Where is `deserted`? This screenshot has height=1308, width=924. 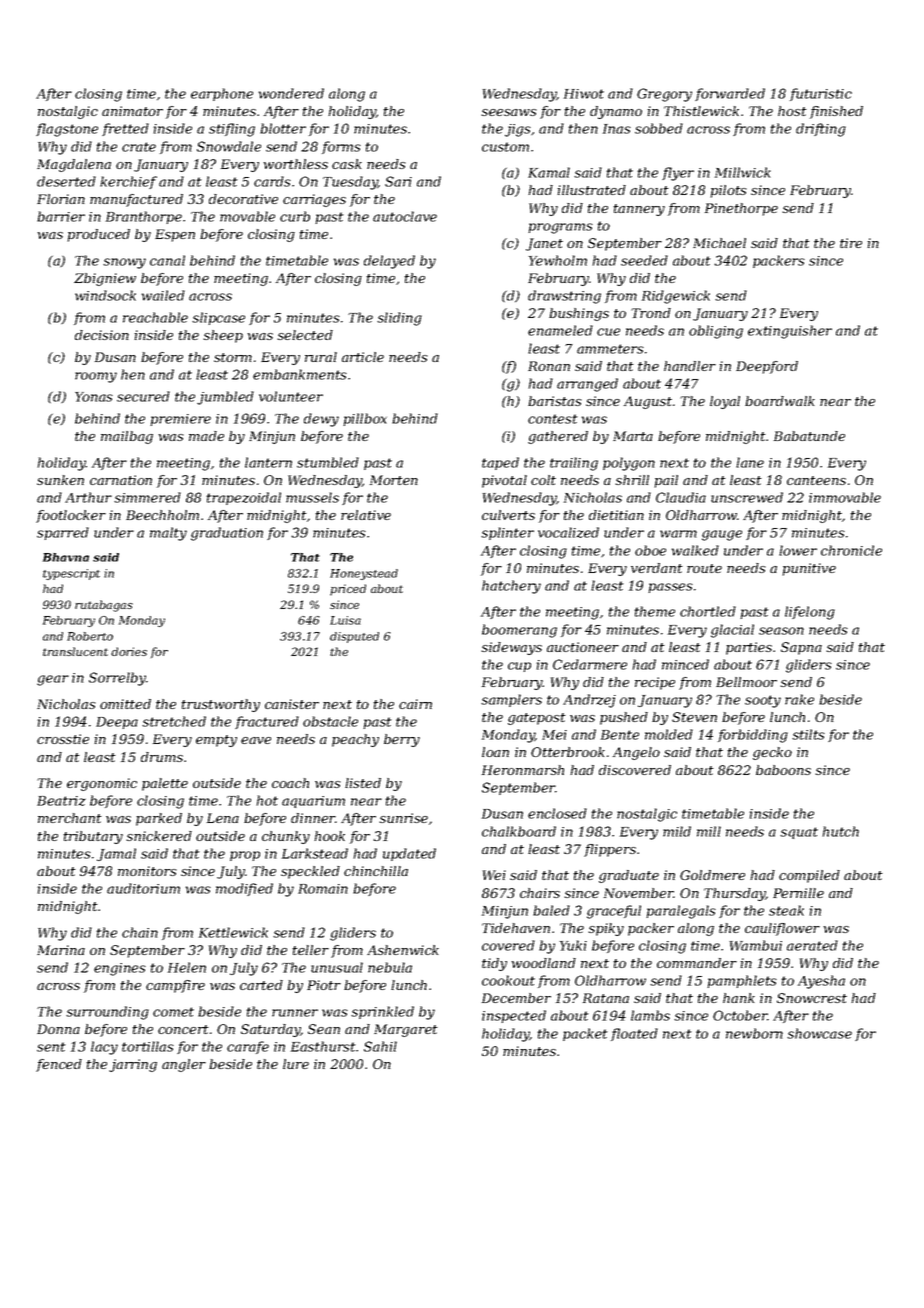
deserted is located at coordinates (66, 181).
